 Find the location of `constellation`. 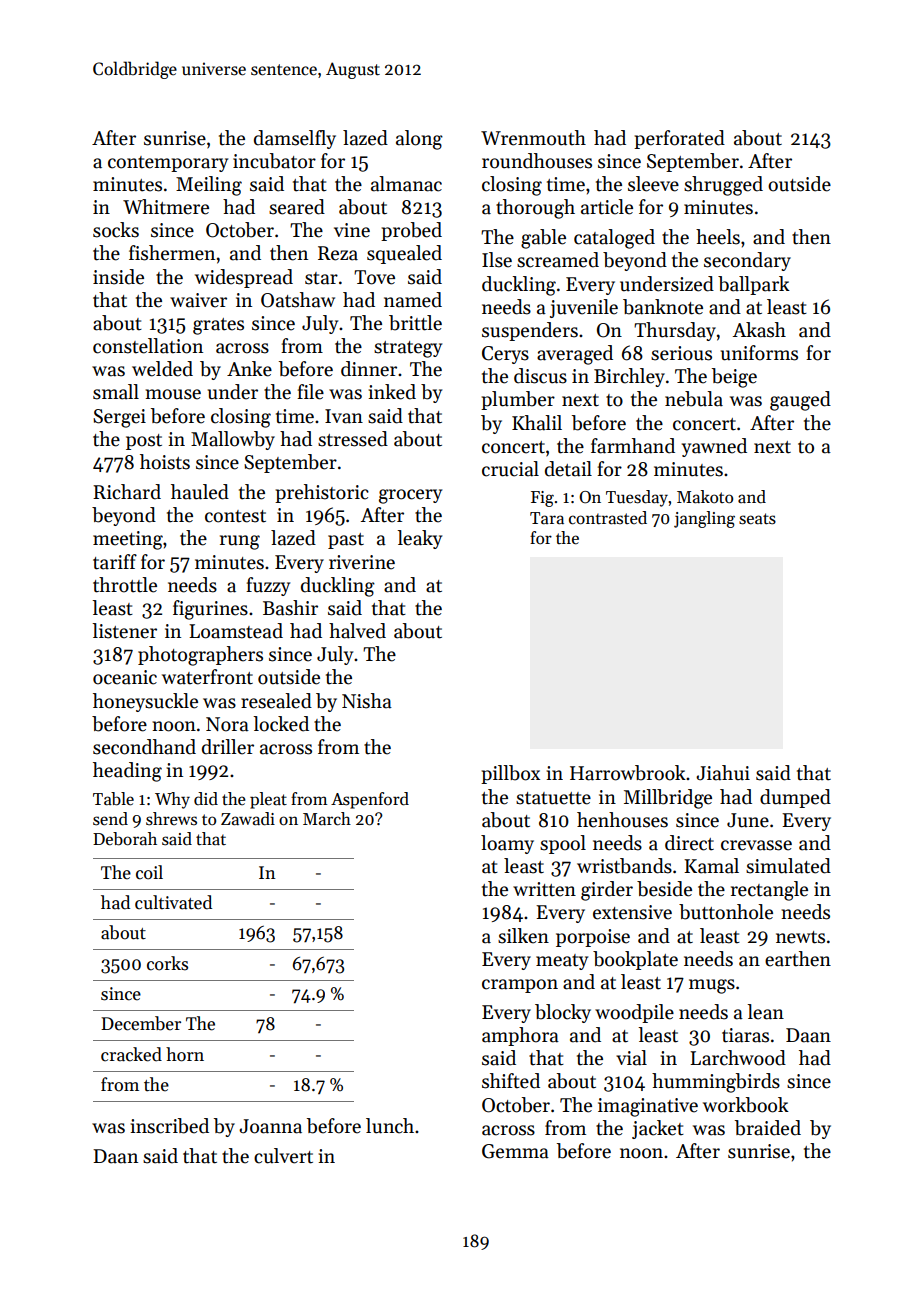

constellation is located at coordinates (148, 346).
